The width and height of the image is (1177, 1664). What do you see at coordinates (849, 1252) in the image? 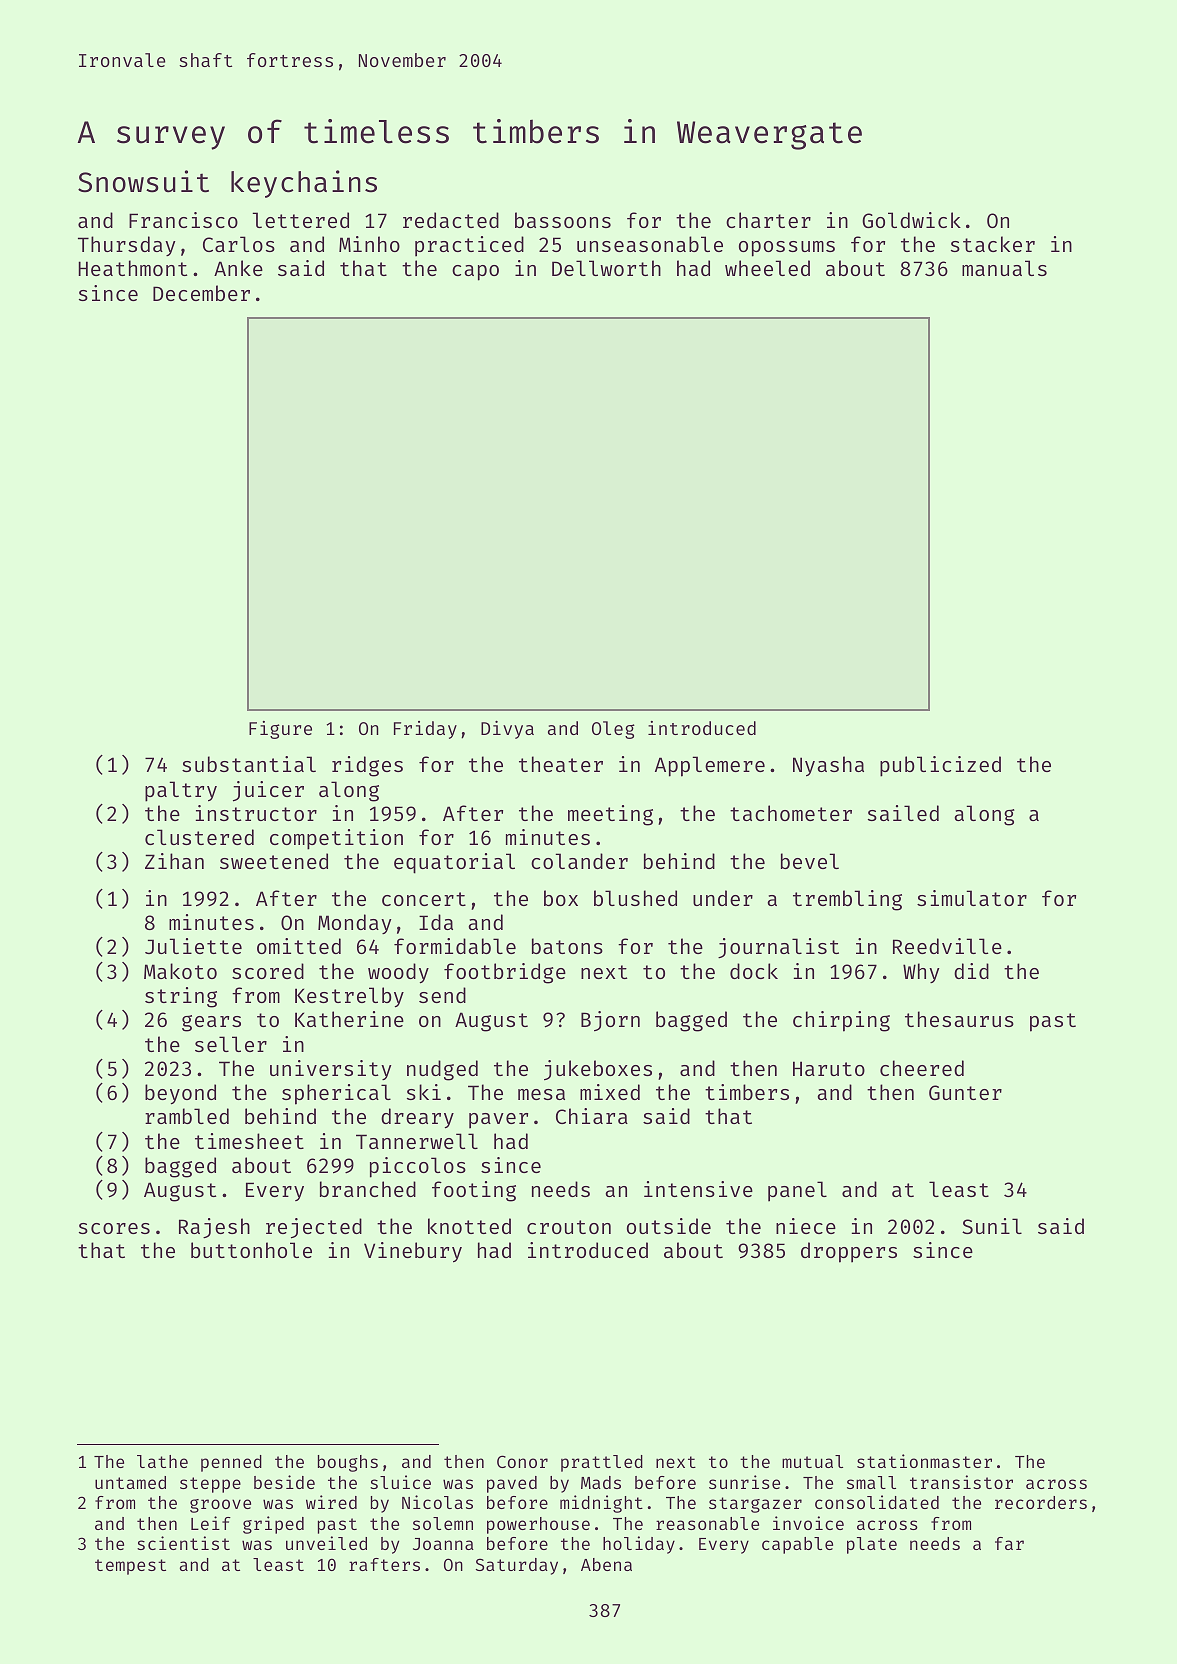
I see `droppers` at bounding box center [849, 1252].
